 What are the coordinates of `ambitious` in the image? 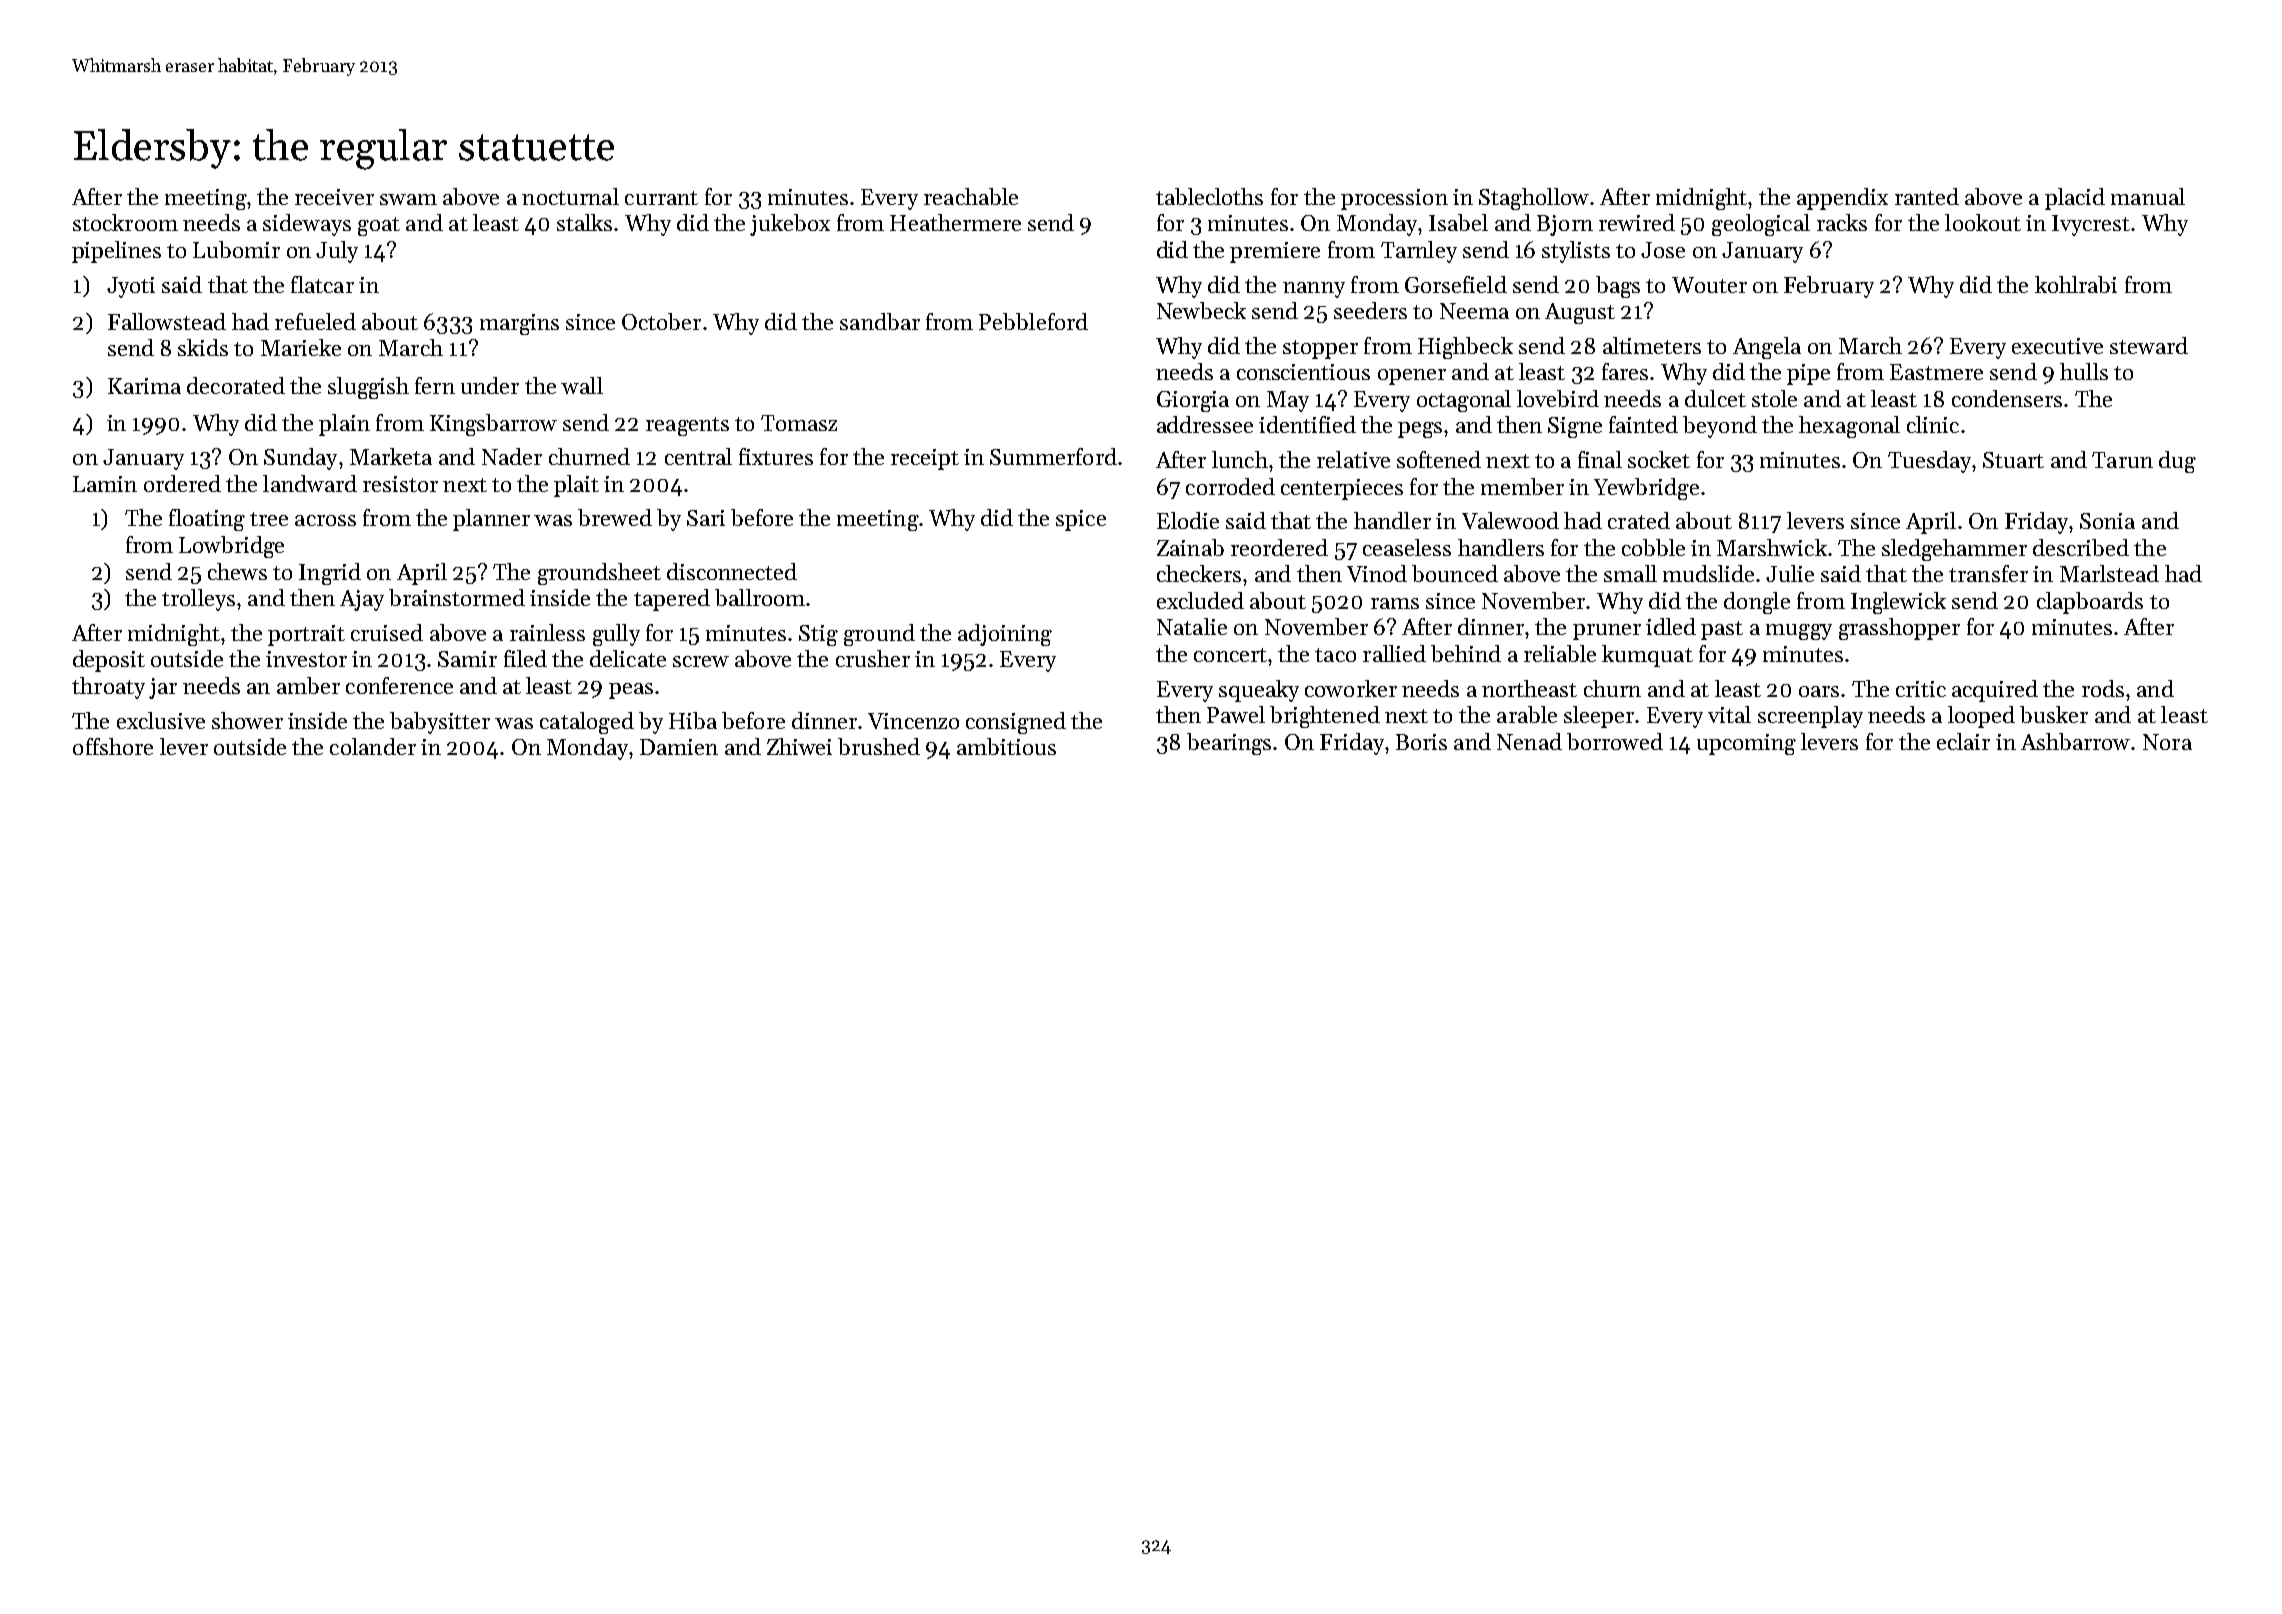 It's located at (1006, 746).
